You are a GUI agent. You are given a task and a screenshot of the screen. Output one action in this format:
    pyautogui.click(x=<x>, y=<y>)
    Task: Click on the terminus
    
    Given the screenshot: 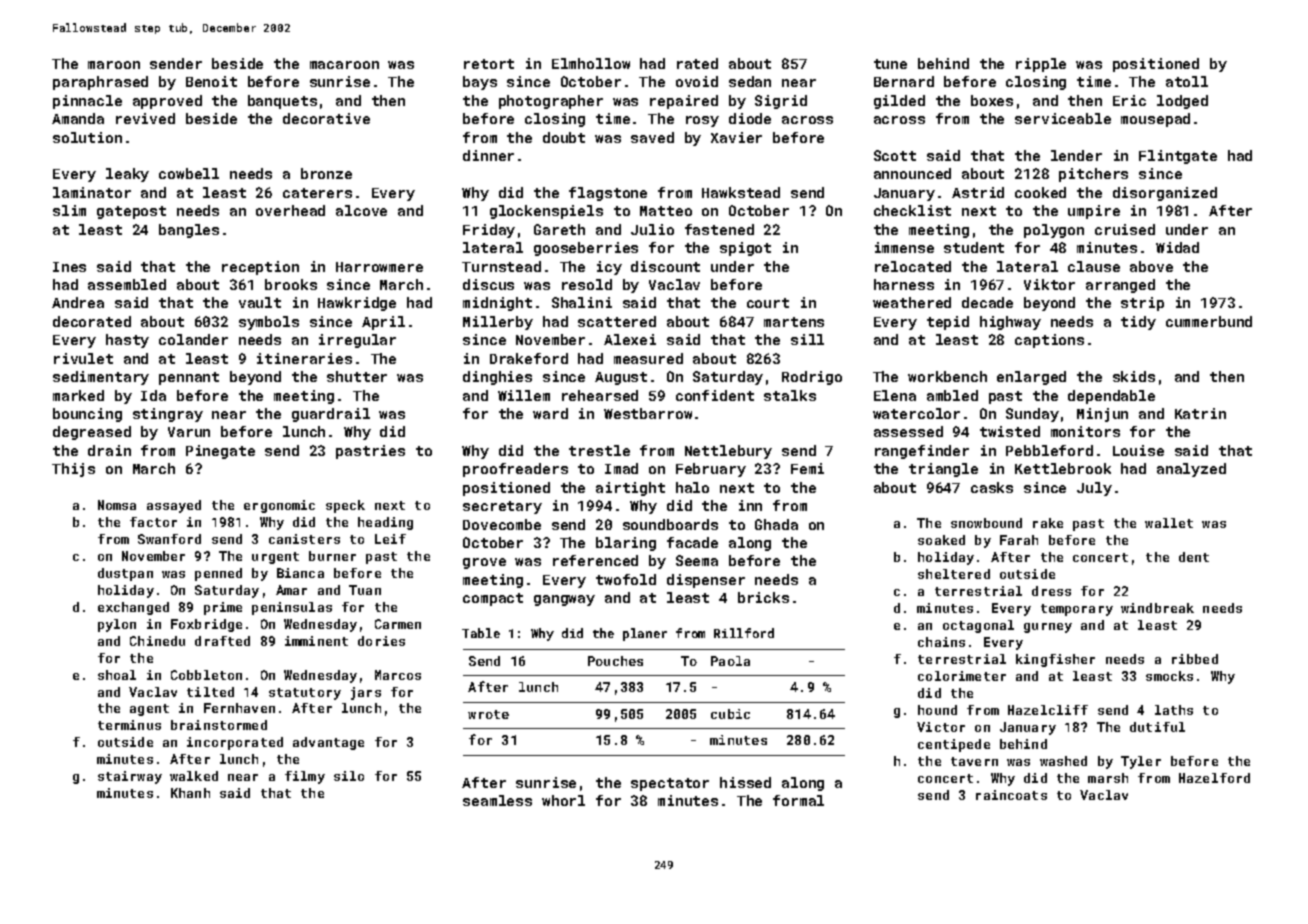 What is the action you would take?
    pyautogui.click(x=129, y=725)
